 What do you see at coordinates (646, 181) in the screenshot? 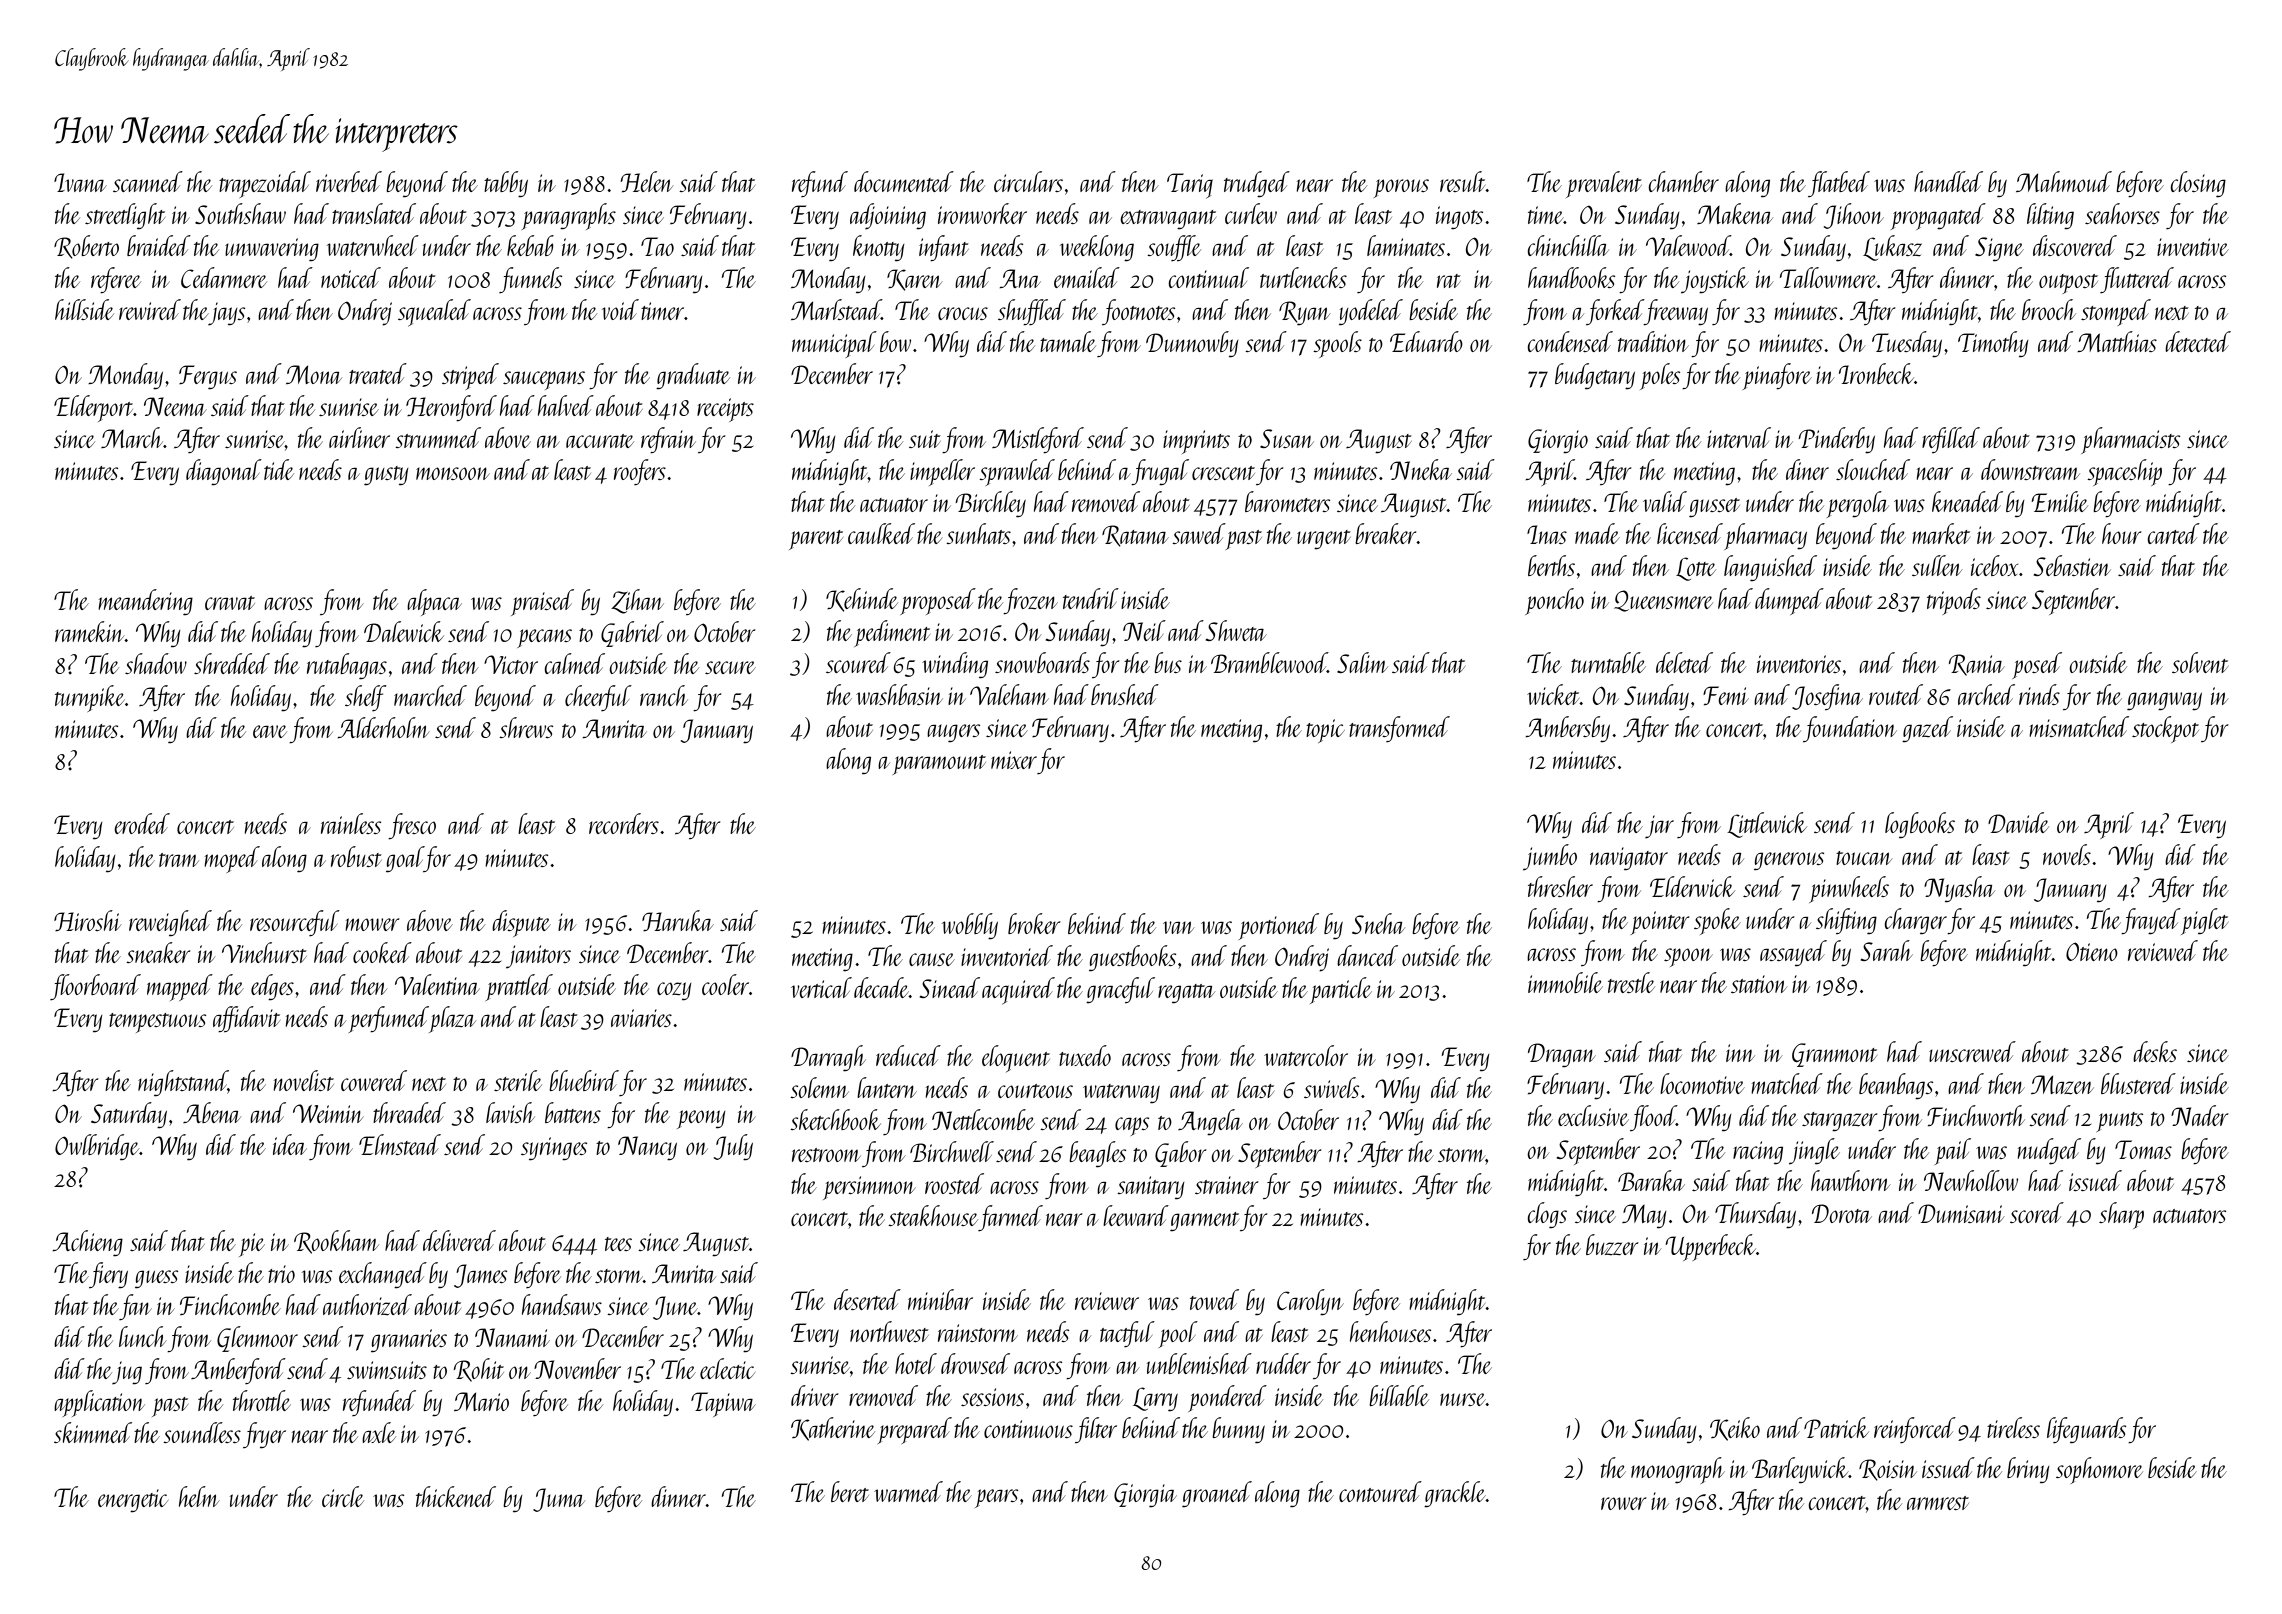
I see `Helen` at bounding box center [646, 181].
